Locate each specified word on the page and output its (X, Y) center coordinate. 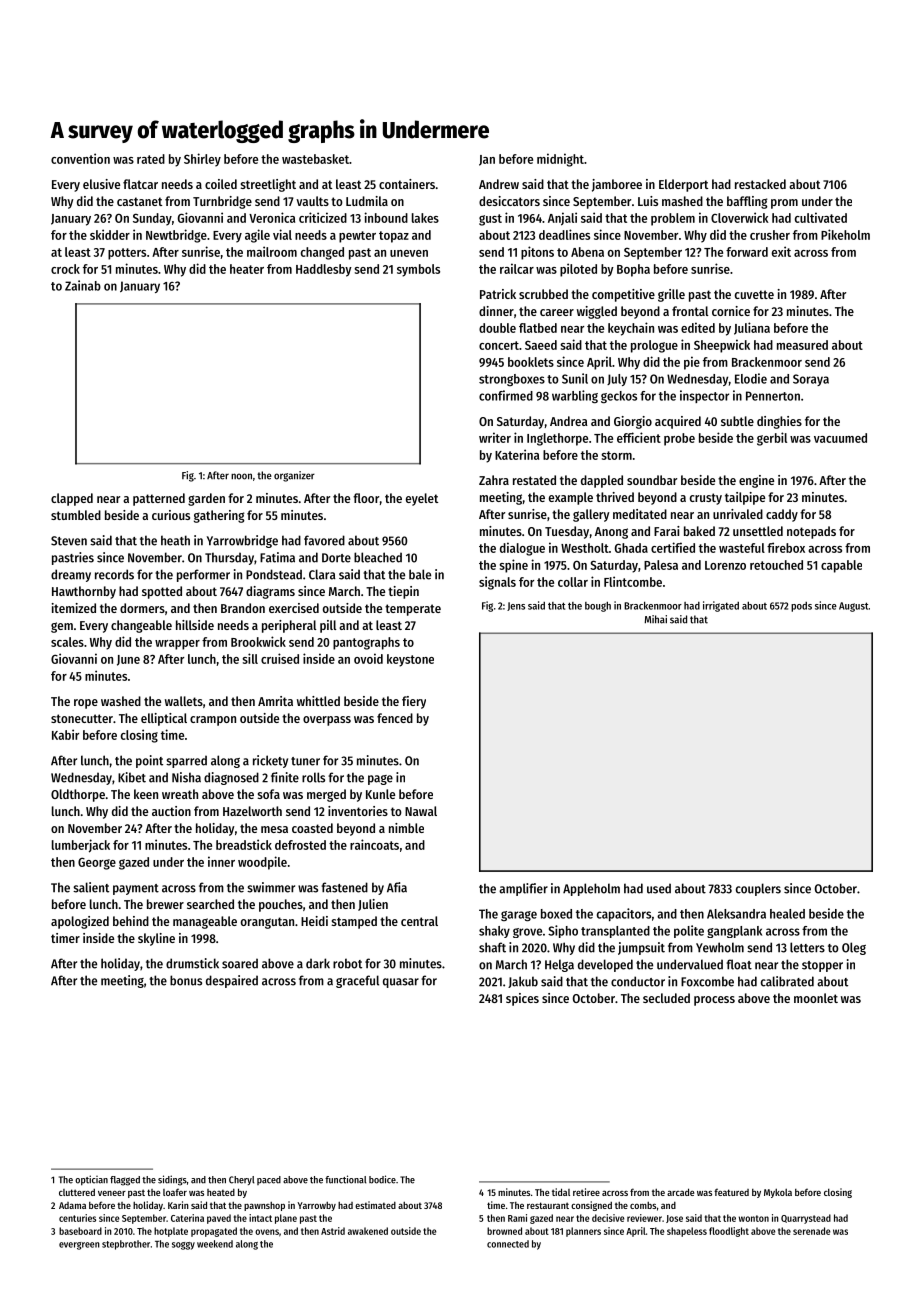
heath (175, 540)
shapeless (687, 1232)
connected (508, 1244)
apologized (80, 922)
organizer (294, 476)
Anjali (562, 219)
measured (802, 345)
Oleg (854, 948)
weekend (215, 1244)
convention (80, 158)
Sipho (563, 931)
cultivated (821, 217)
